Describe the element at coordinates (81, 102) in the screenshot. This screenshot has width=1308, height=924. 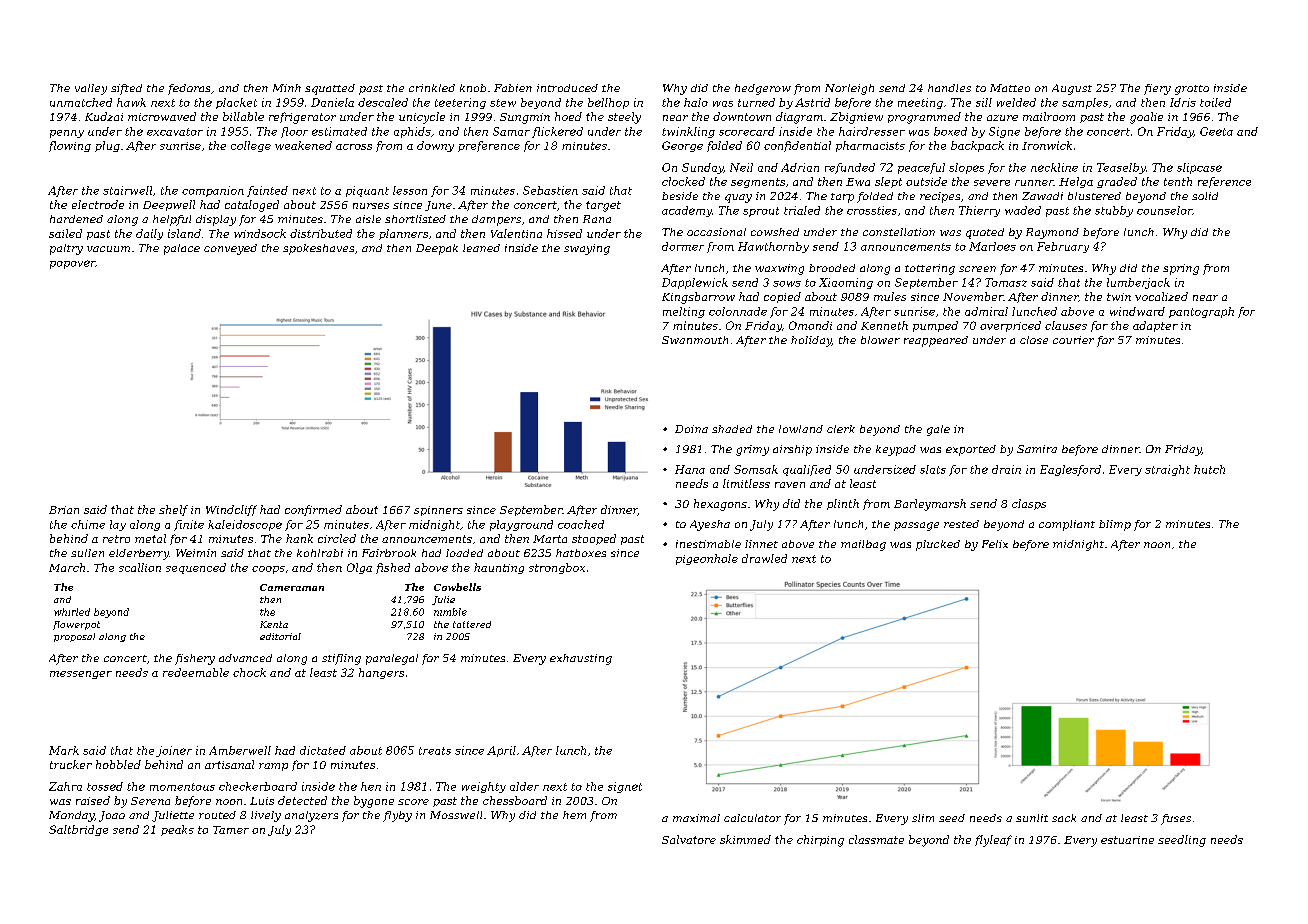
I see `unmatched` at that location.
